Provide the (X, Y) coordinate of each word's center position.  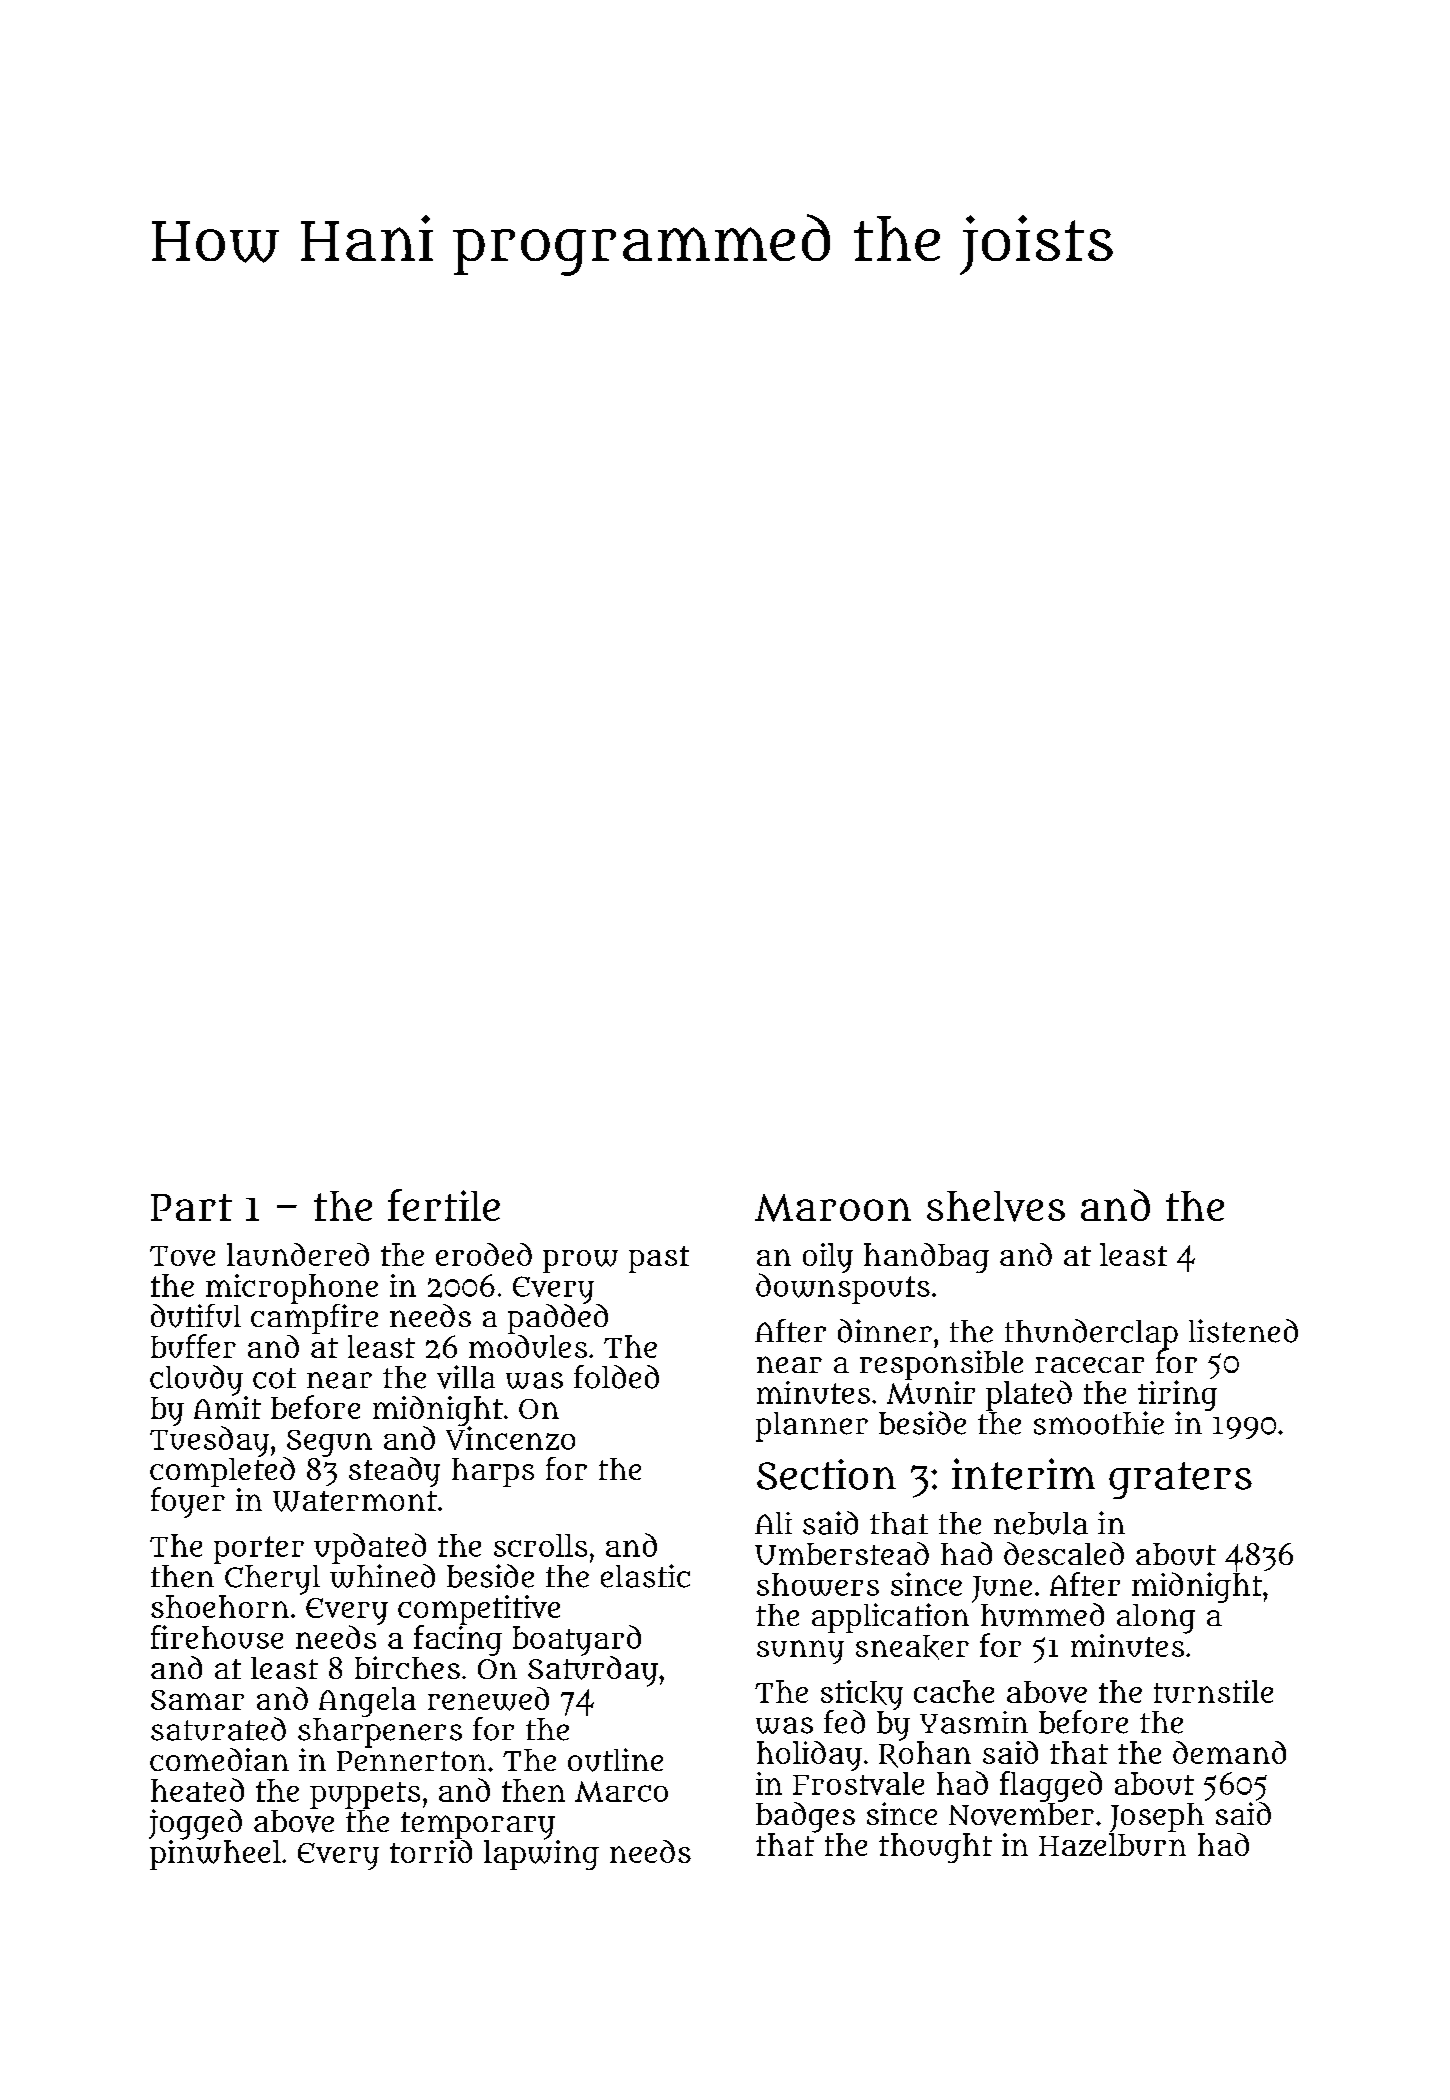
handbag (926, 1258)
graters (1180, 1480)
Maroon (833, 1208)
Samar (197, 1700)
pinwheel (215, 1855)
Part (191, 1207)
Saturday (593, 1671)
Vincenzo (510, 1438)
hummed (1042, 1615)
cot (274, 1378)
